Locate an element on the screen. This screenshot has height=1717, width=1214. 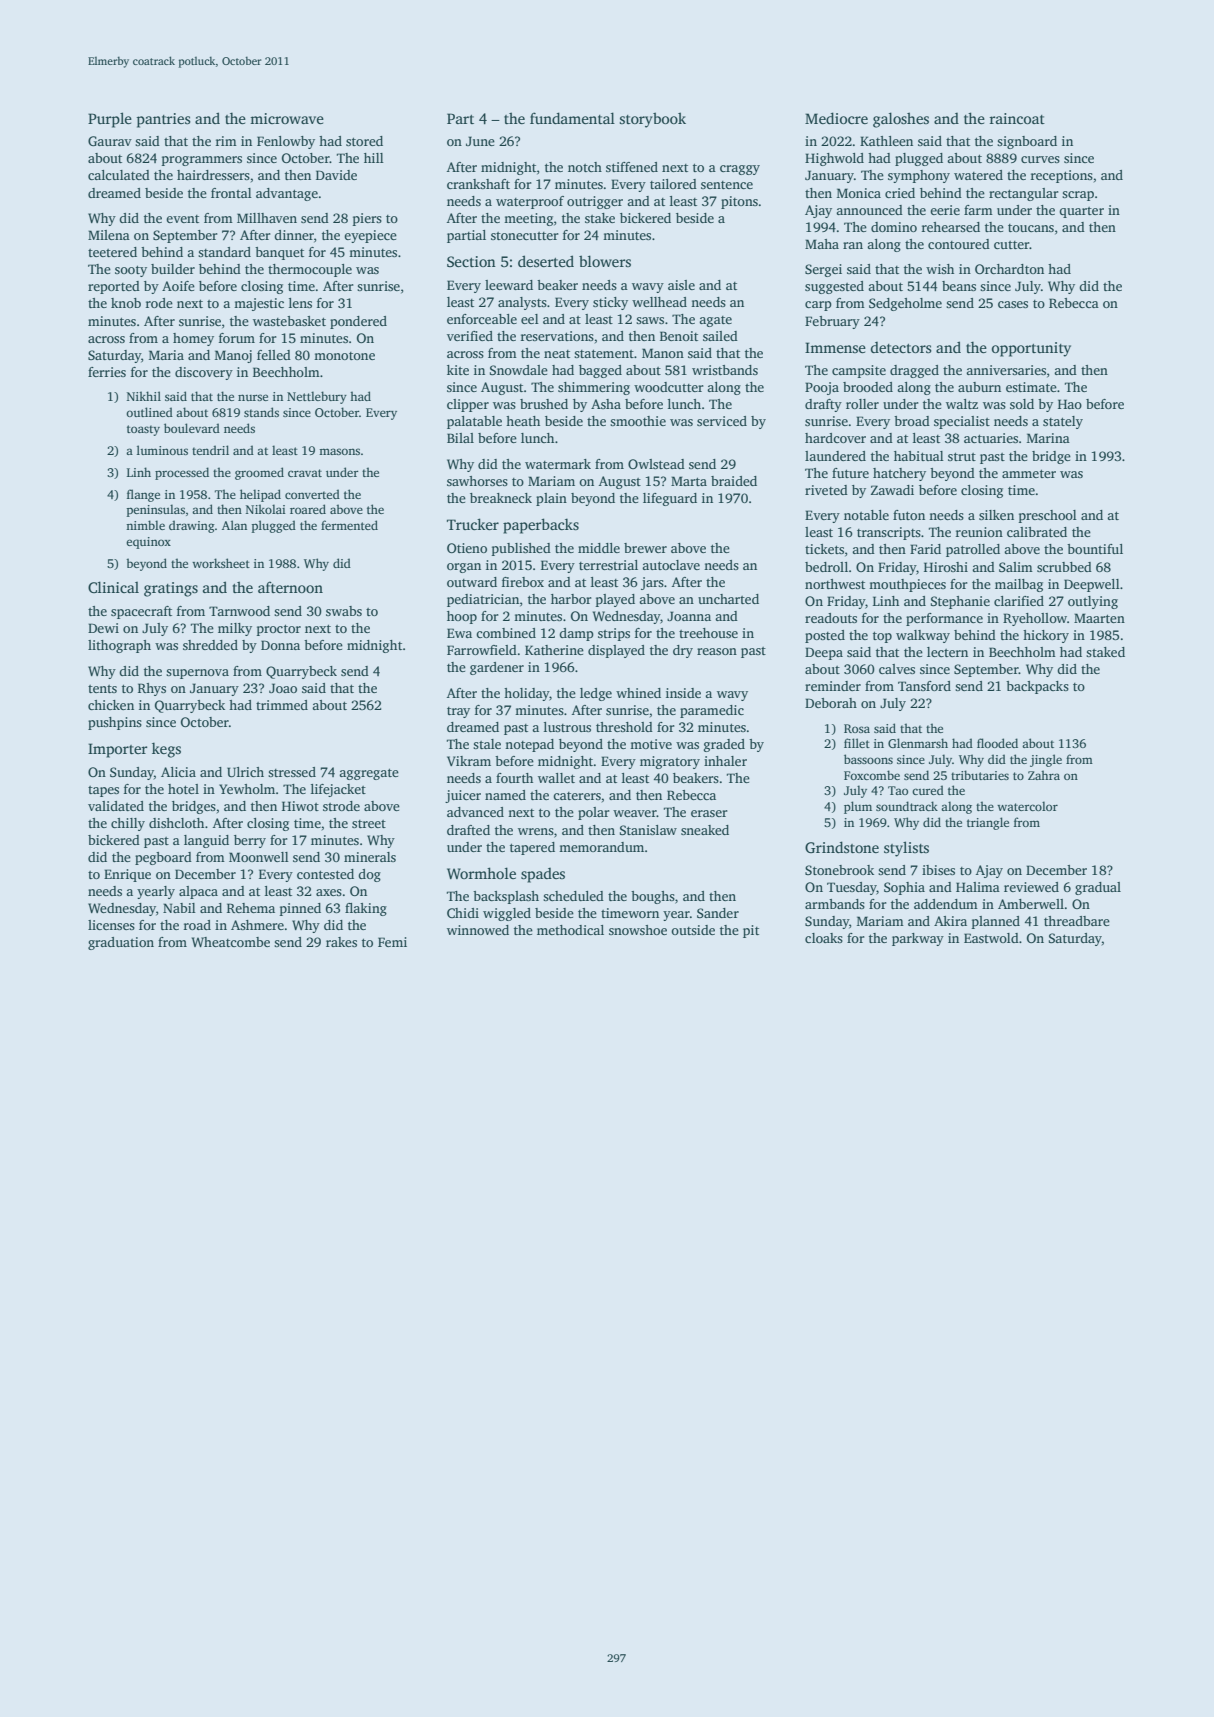
peninsulas is located at coordinates (156, 510).
